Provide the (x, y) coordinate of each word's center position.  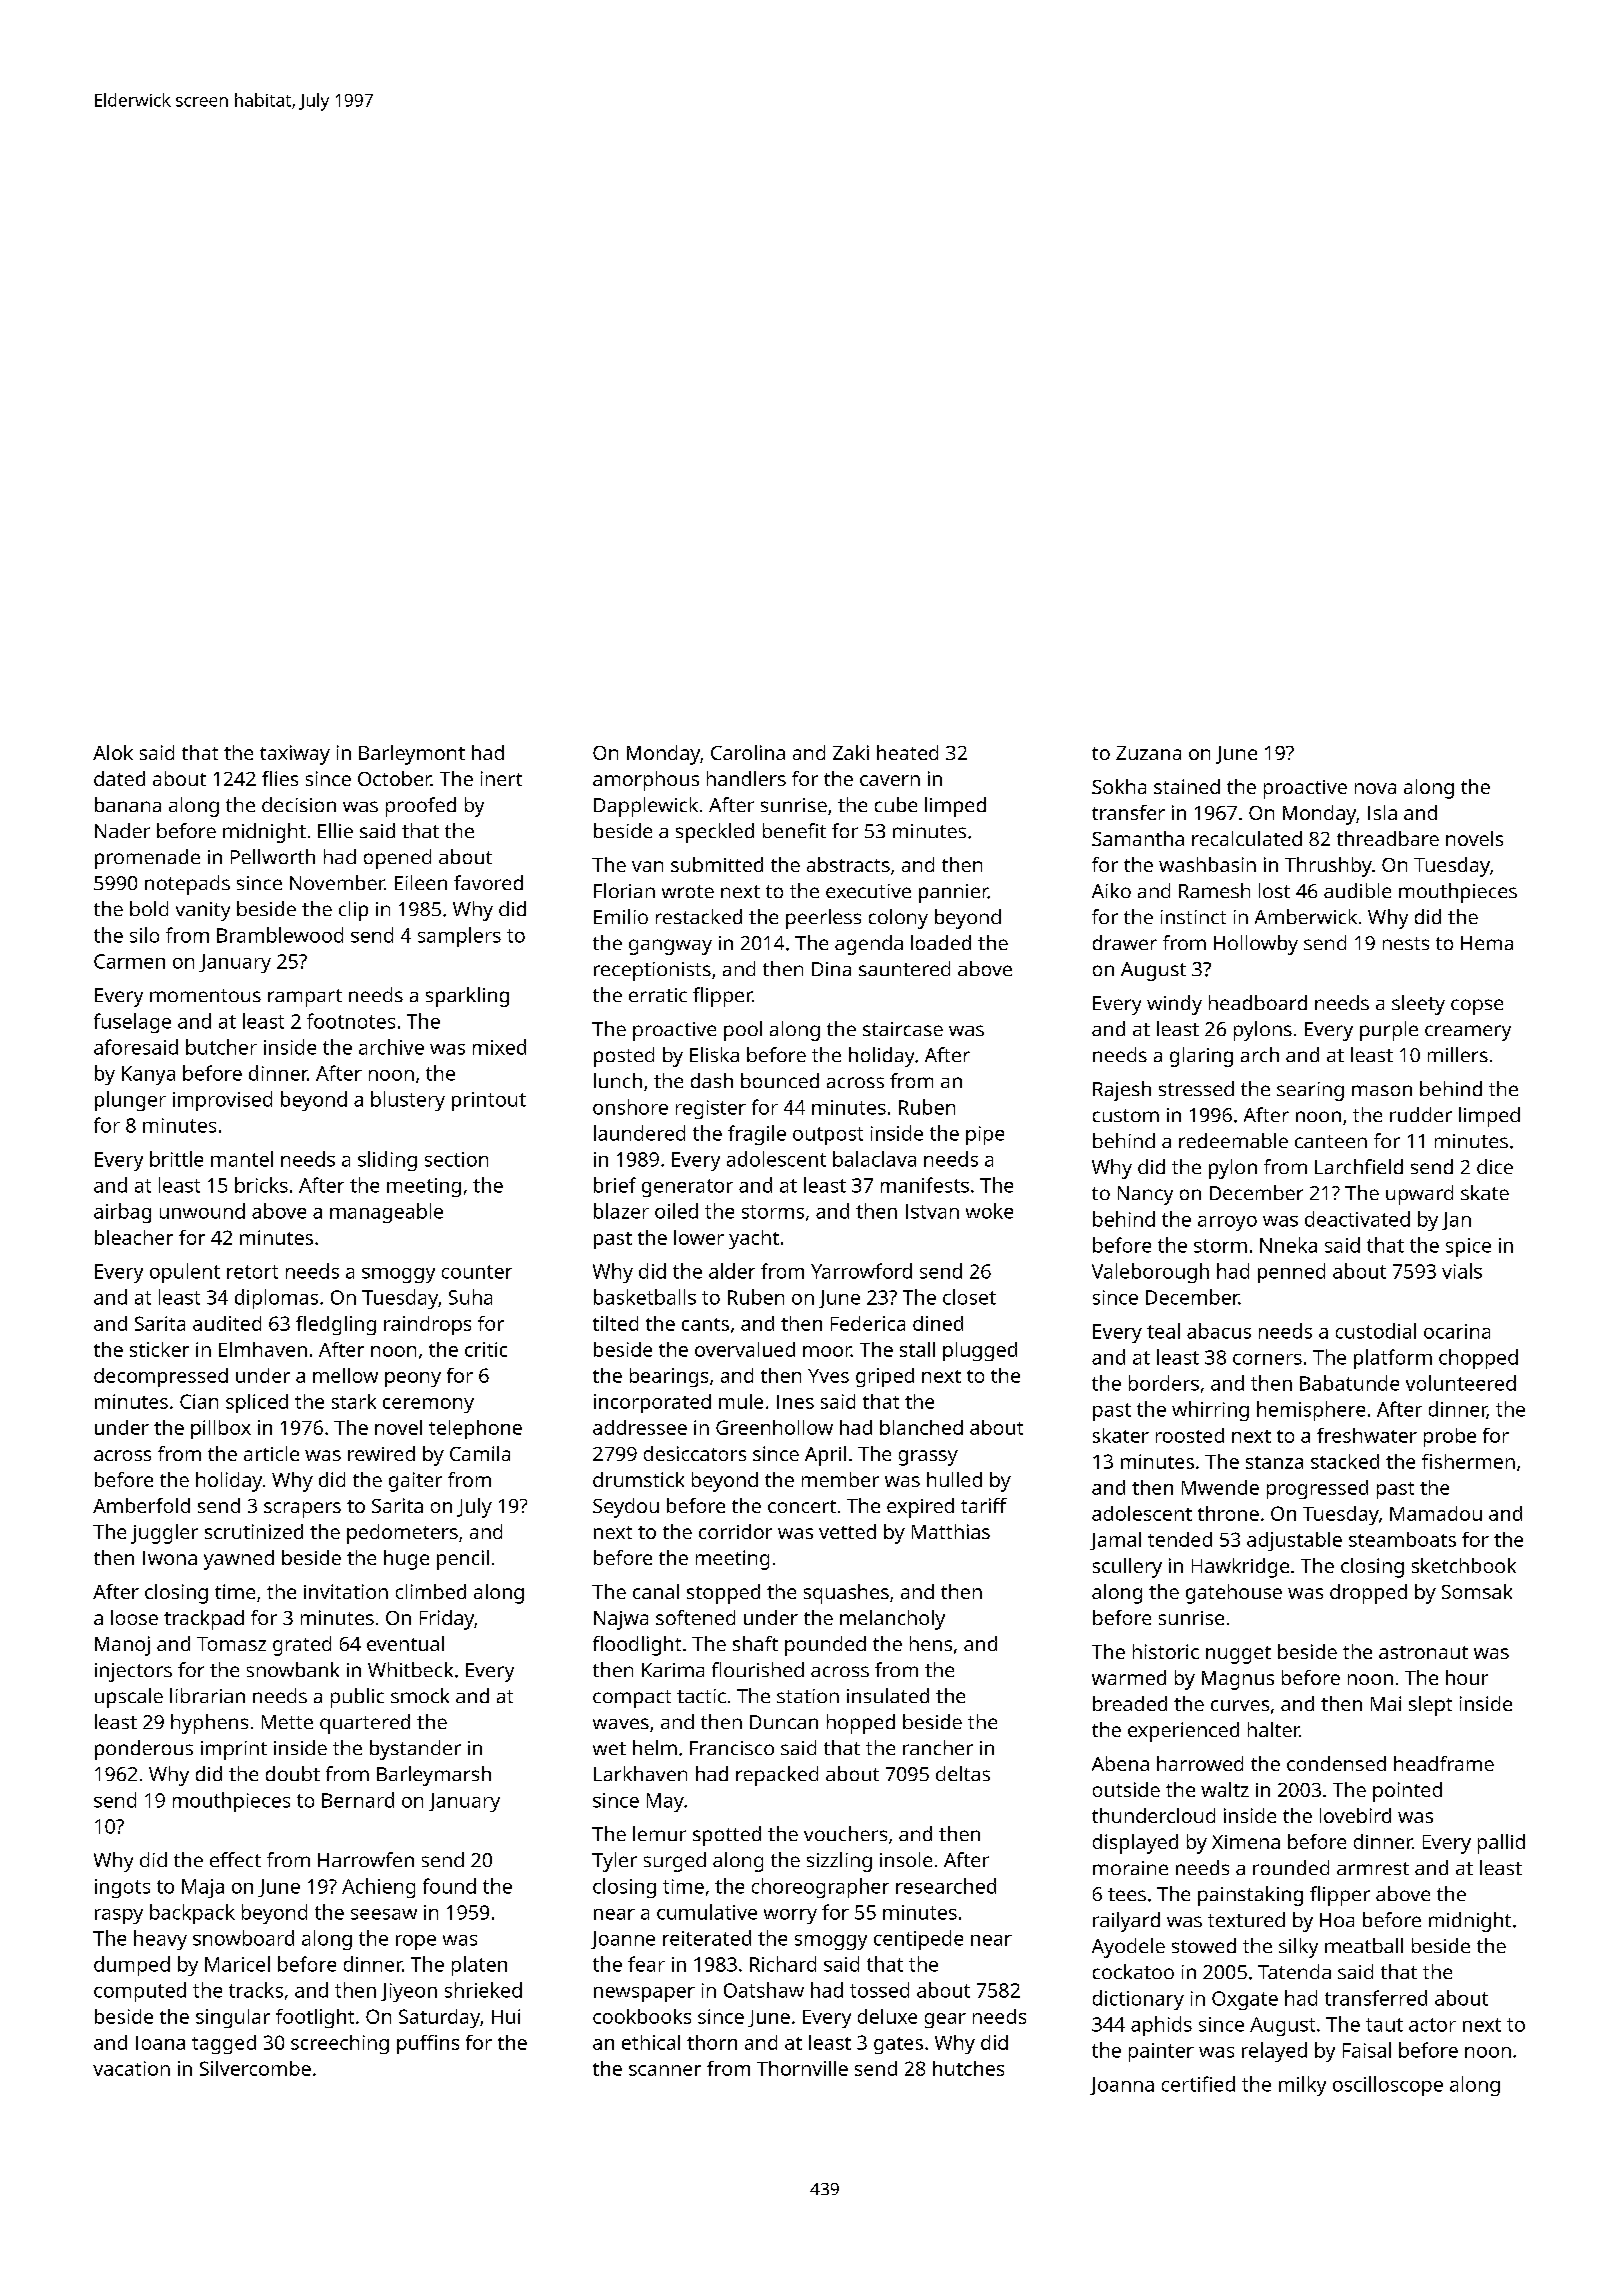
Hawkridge (1240, 1568)
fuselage (132, 1023)
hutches (968, 2068)
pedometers (402, 1534)
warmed (1129, 1677)
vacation (131, 2068)
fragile (757, 1135)
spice (1468, 1247)
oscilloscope (1388, 2086)
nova (1375, 788)
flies (280, 778)
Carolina (748, 752)
